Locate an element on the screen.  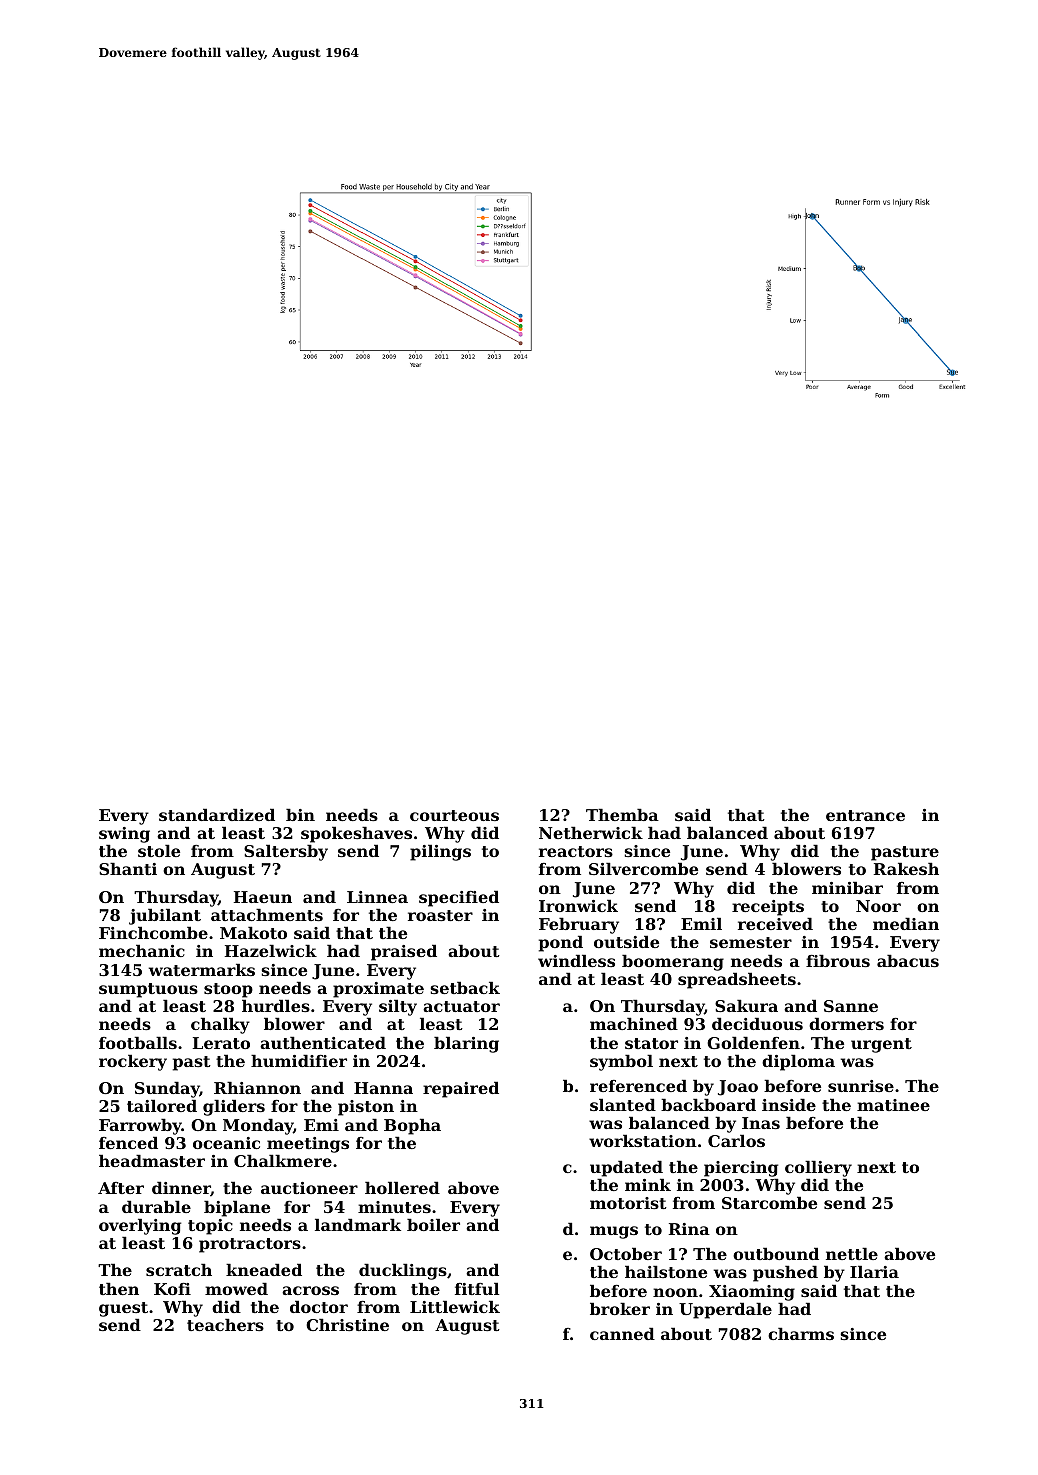
urgent is located at coordinates (881, 1045).
